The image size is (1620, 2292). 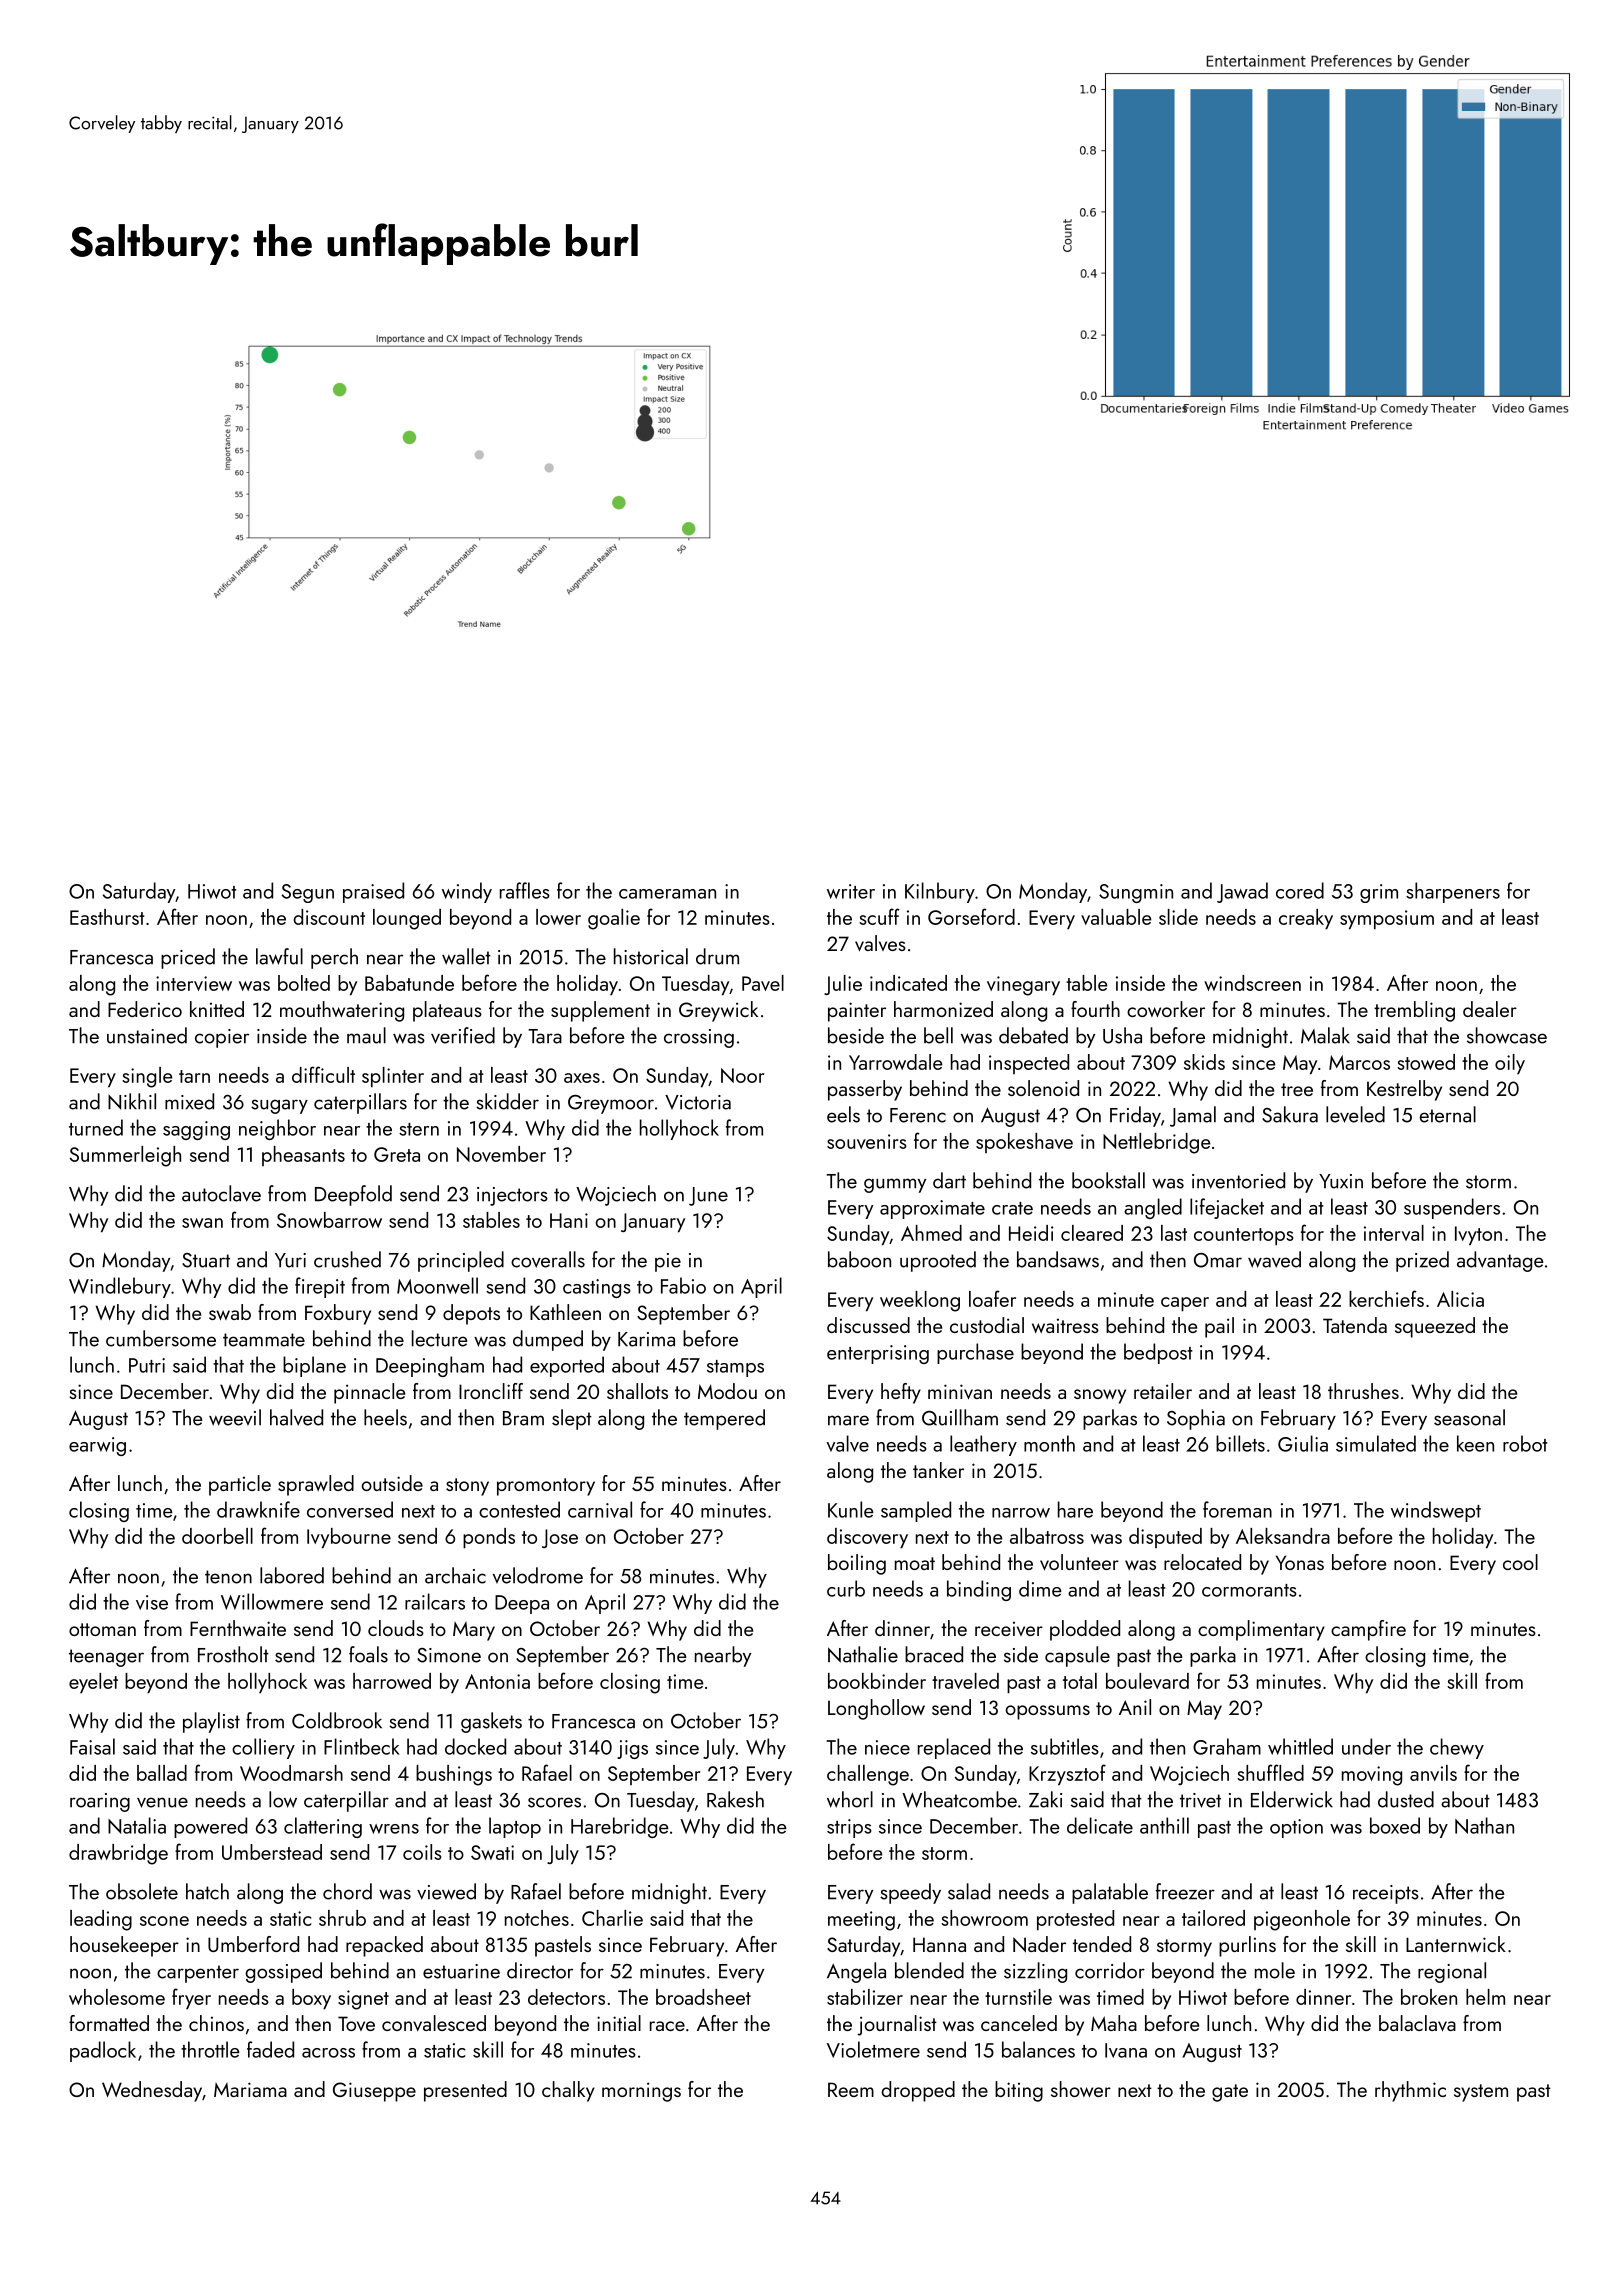 What do you see at coordinates (250, 2089) in the screenshot?
I see `Mariama` at bounding box center [250, 2089].
